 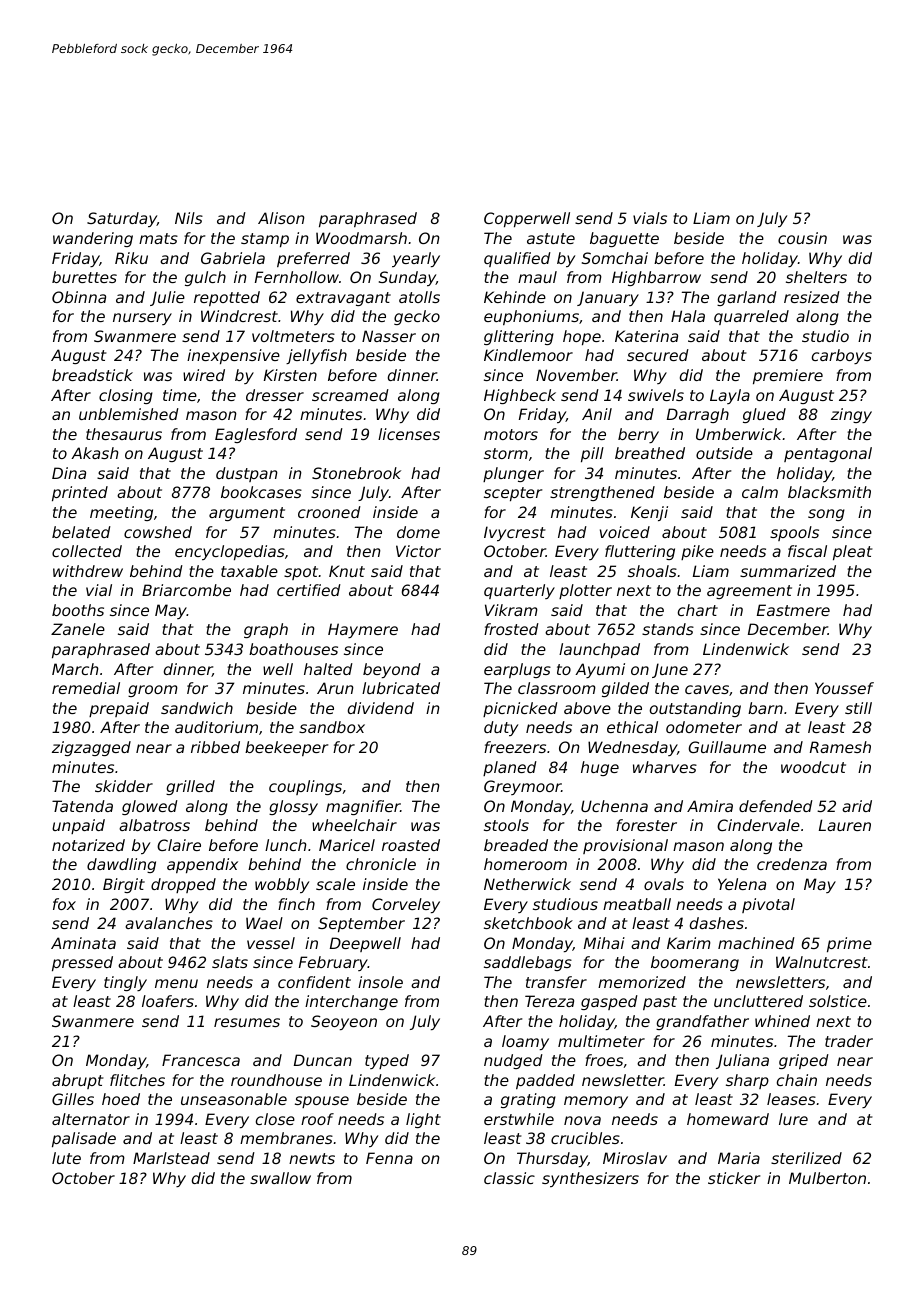 I want to click on pleat, so click(x=853, y=552).
